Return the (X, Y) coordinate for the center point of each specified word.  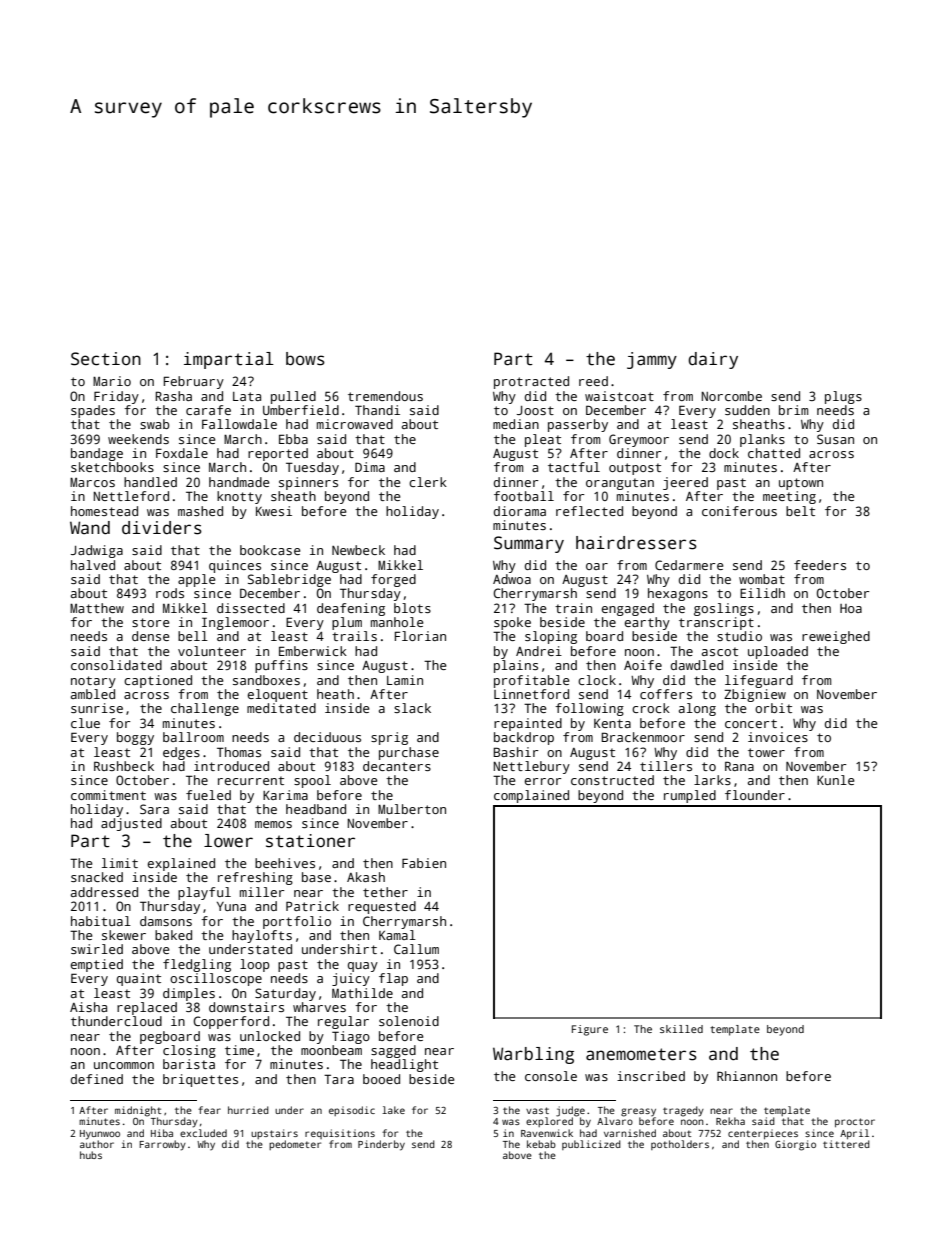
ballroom (193, 737)
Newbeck (358, 550)
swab (155, 424)
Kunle (836, 780)
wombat (762, 579)
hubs (91, 1155)
